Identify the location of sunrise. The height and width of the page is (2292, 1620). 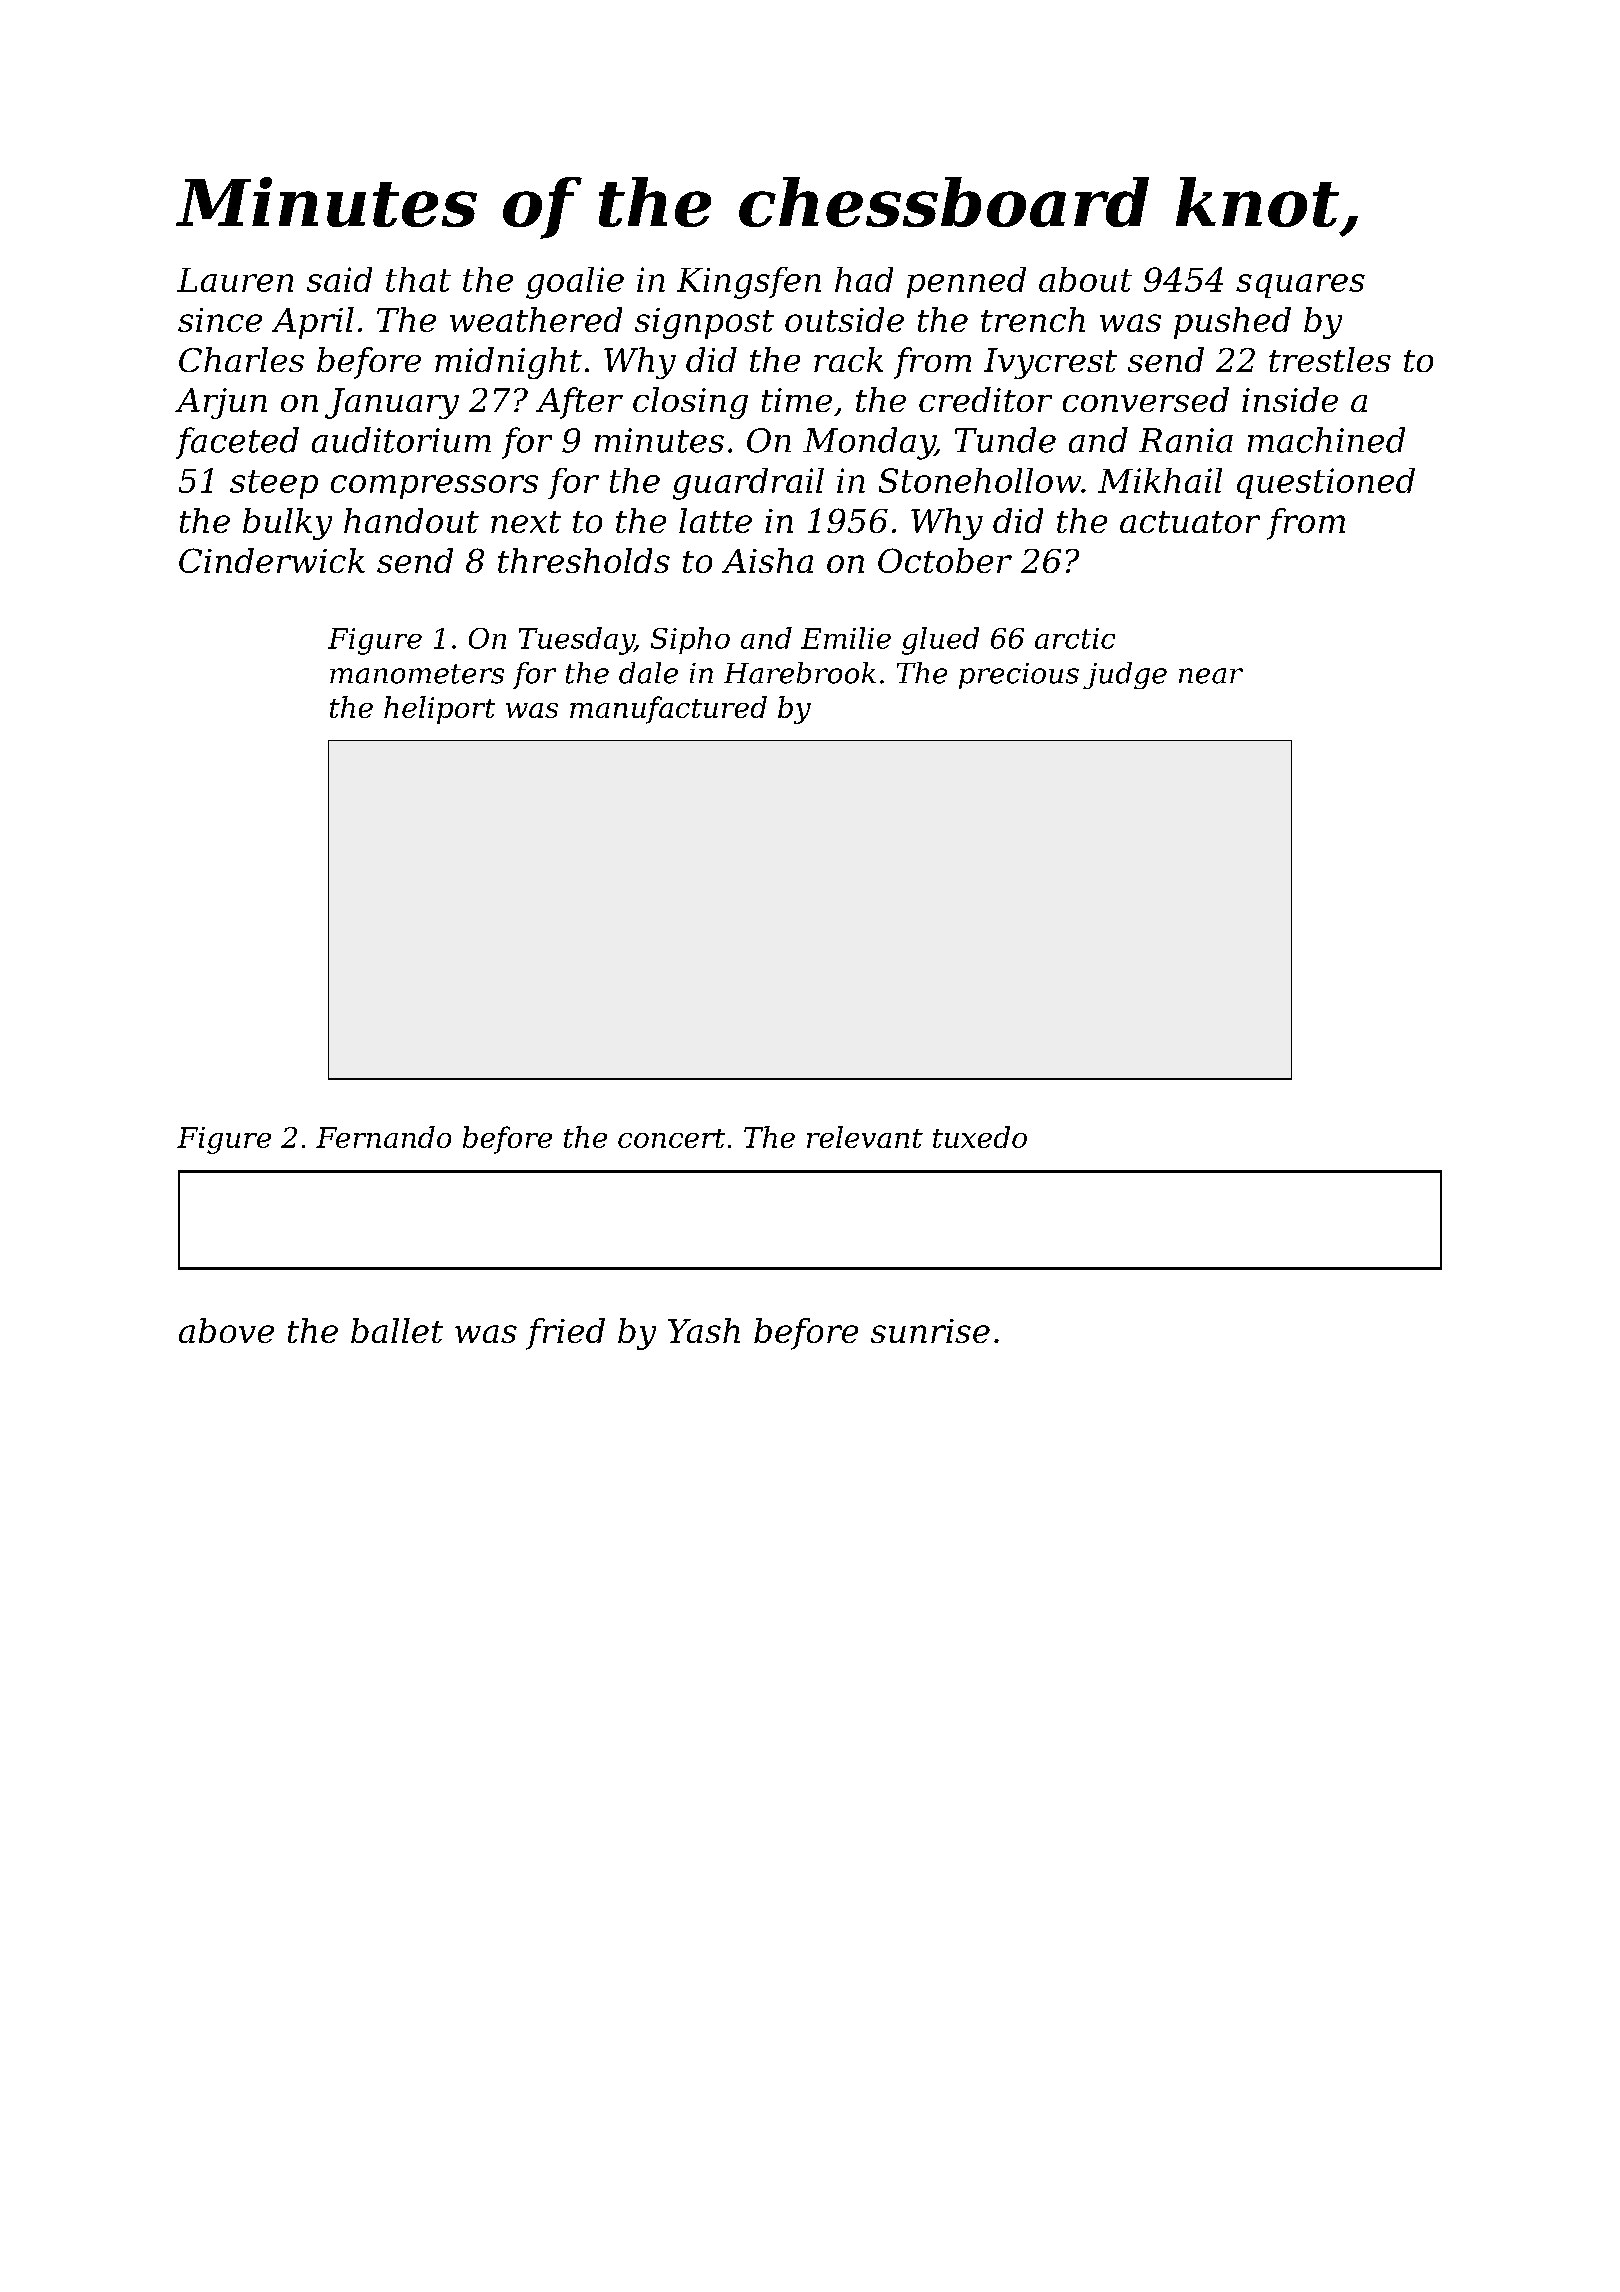
(930, 1331).
